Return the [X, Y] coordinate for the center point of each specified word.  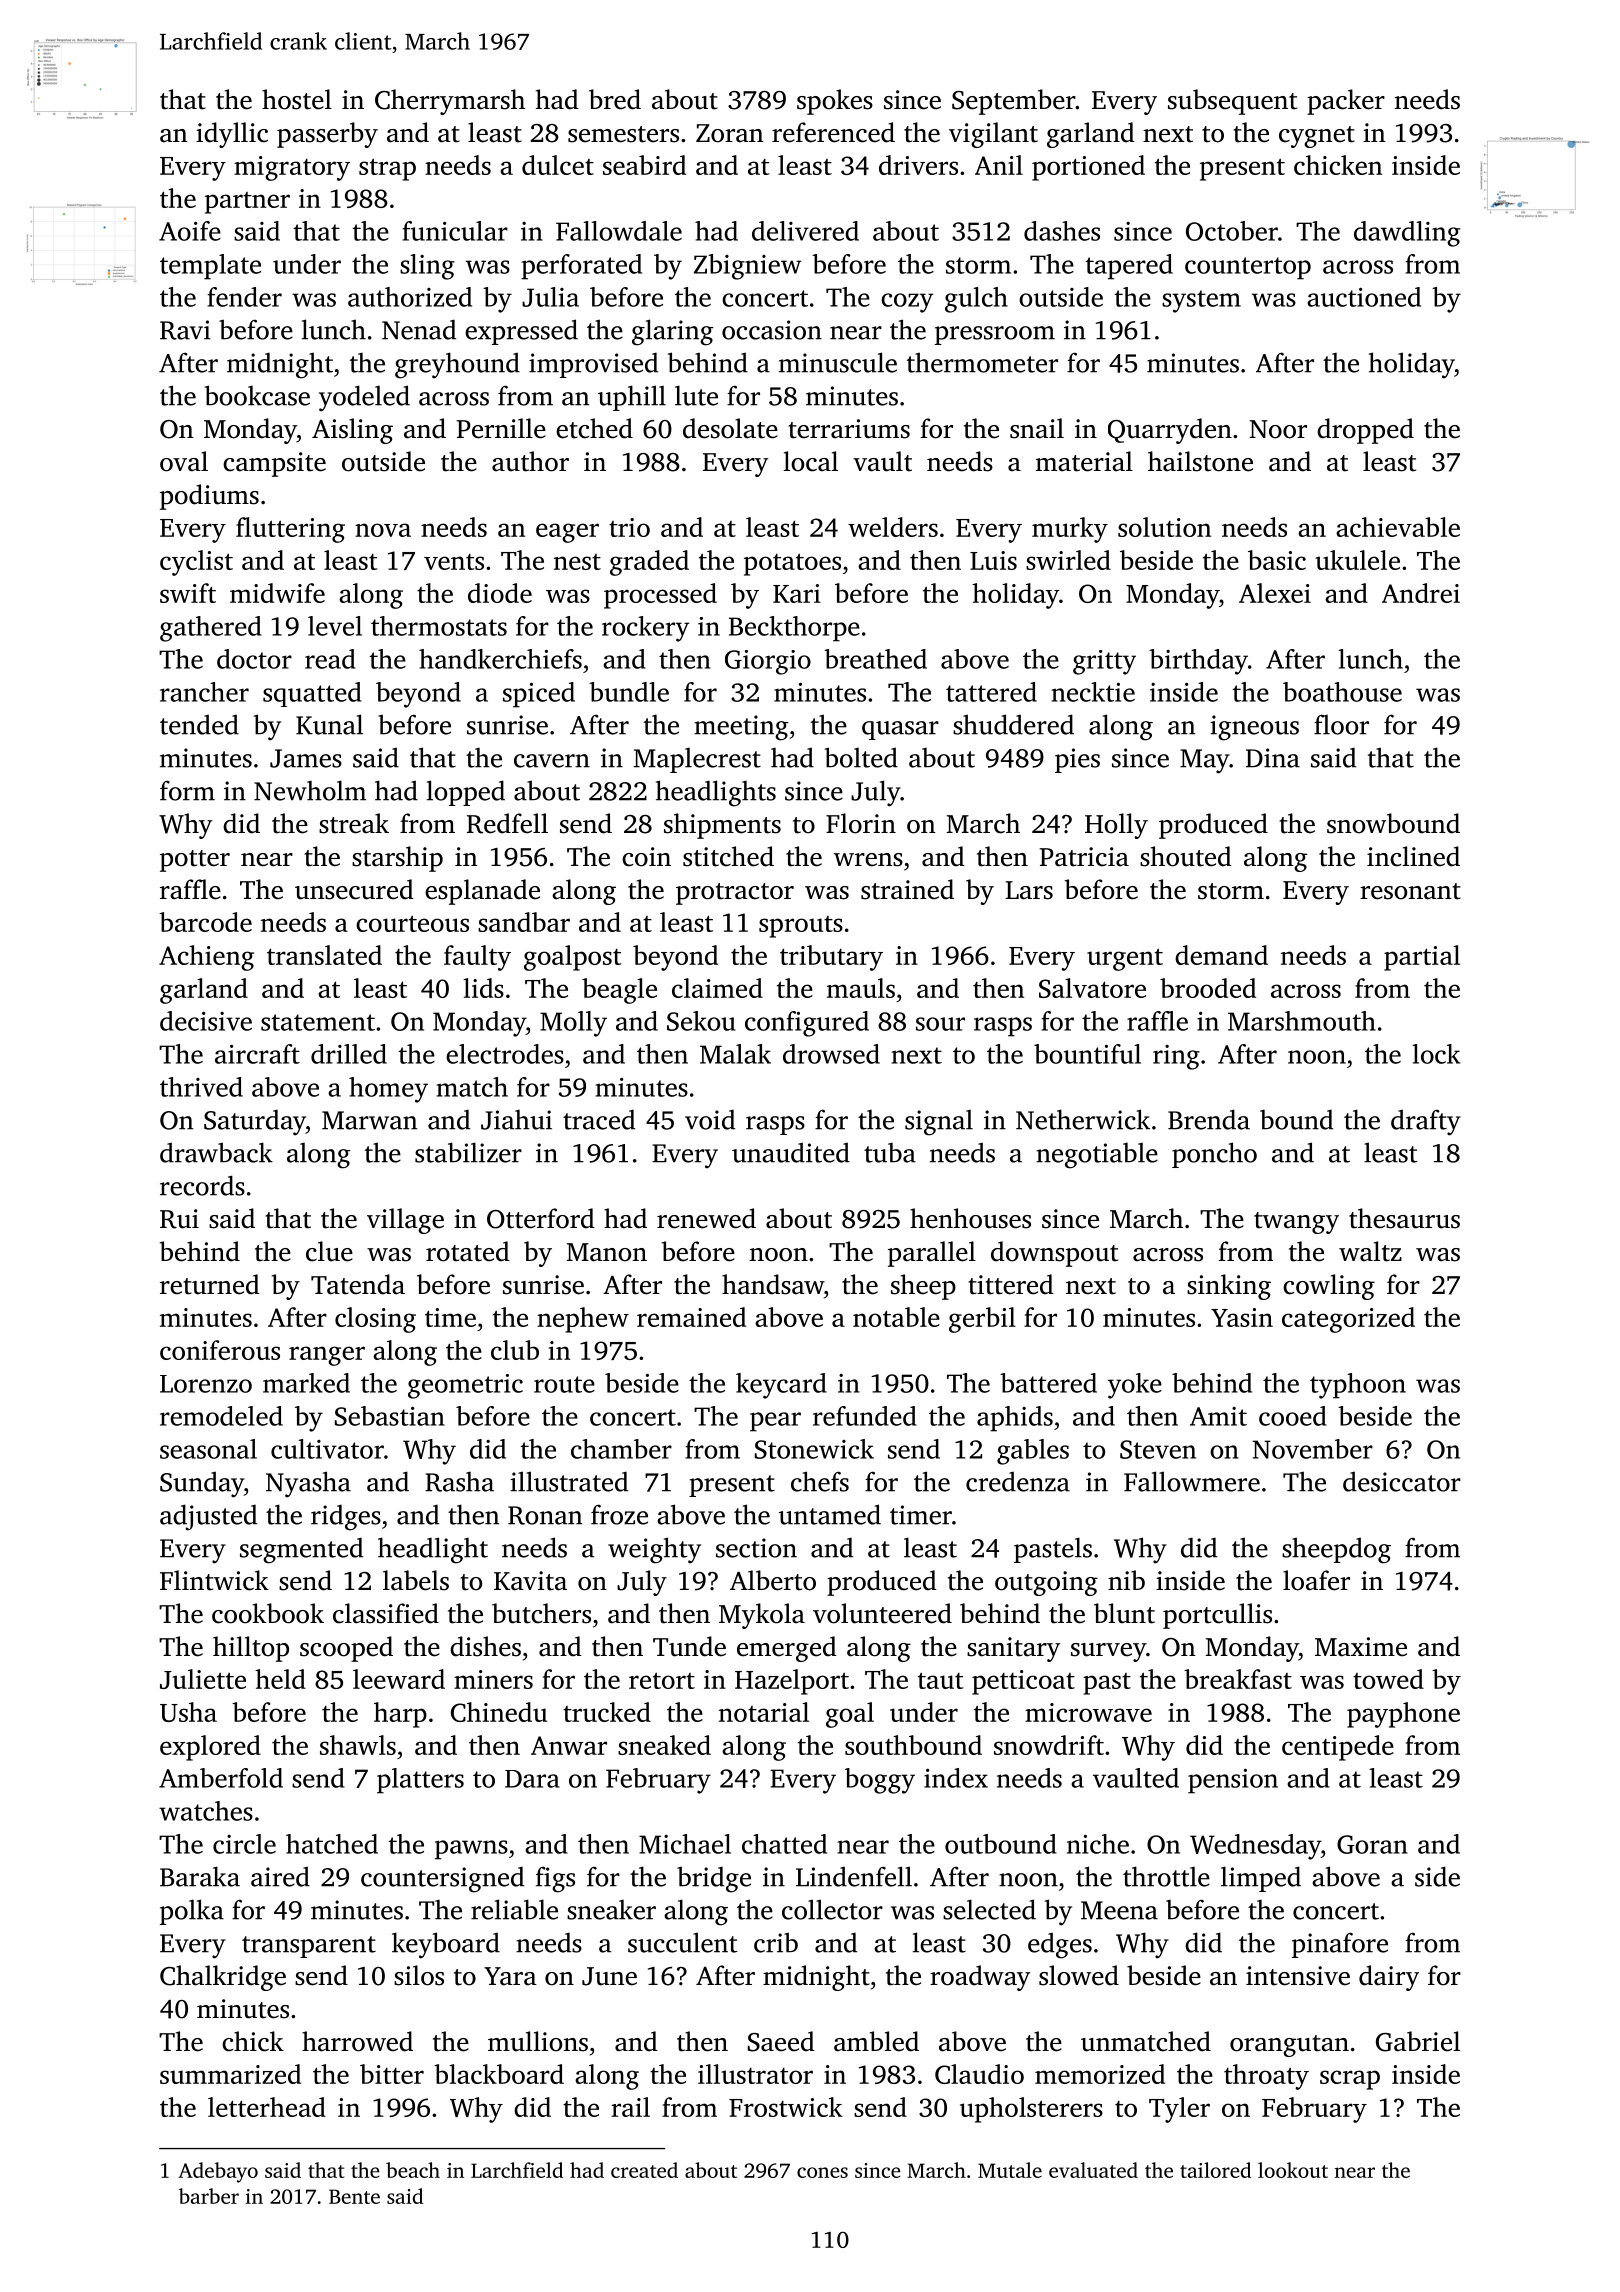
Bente [354, 2196]
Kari [797, 593]
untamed [830, 1514]
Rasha [459, 1481]
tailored [1215, 2170]
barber [209, 2196]
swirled [1068, 560]
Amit [1218, 1416]
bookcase [257, 395]
